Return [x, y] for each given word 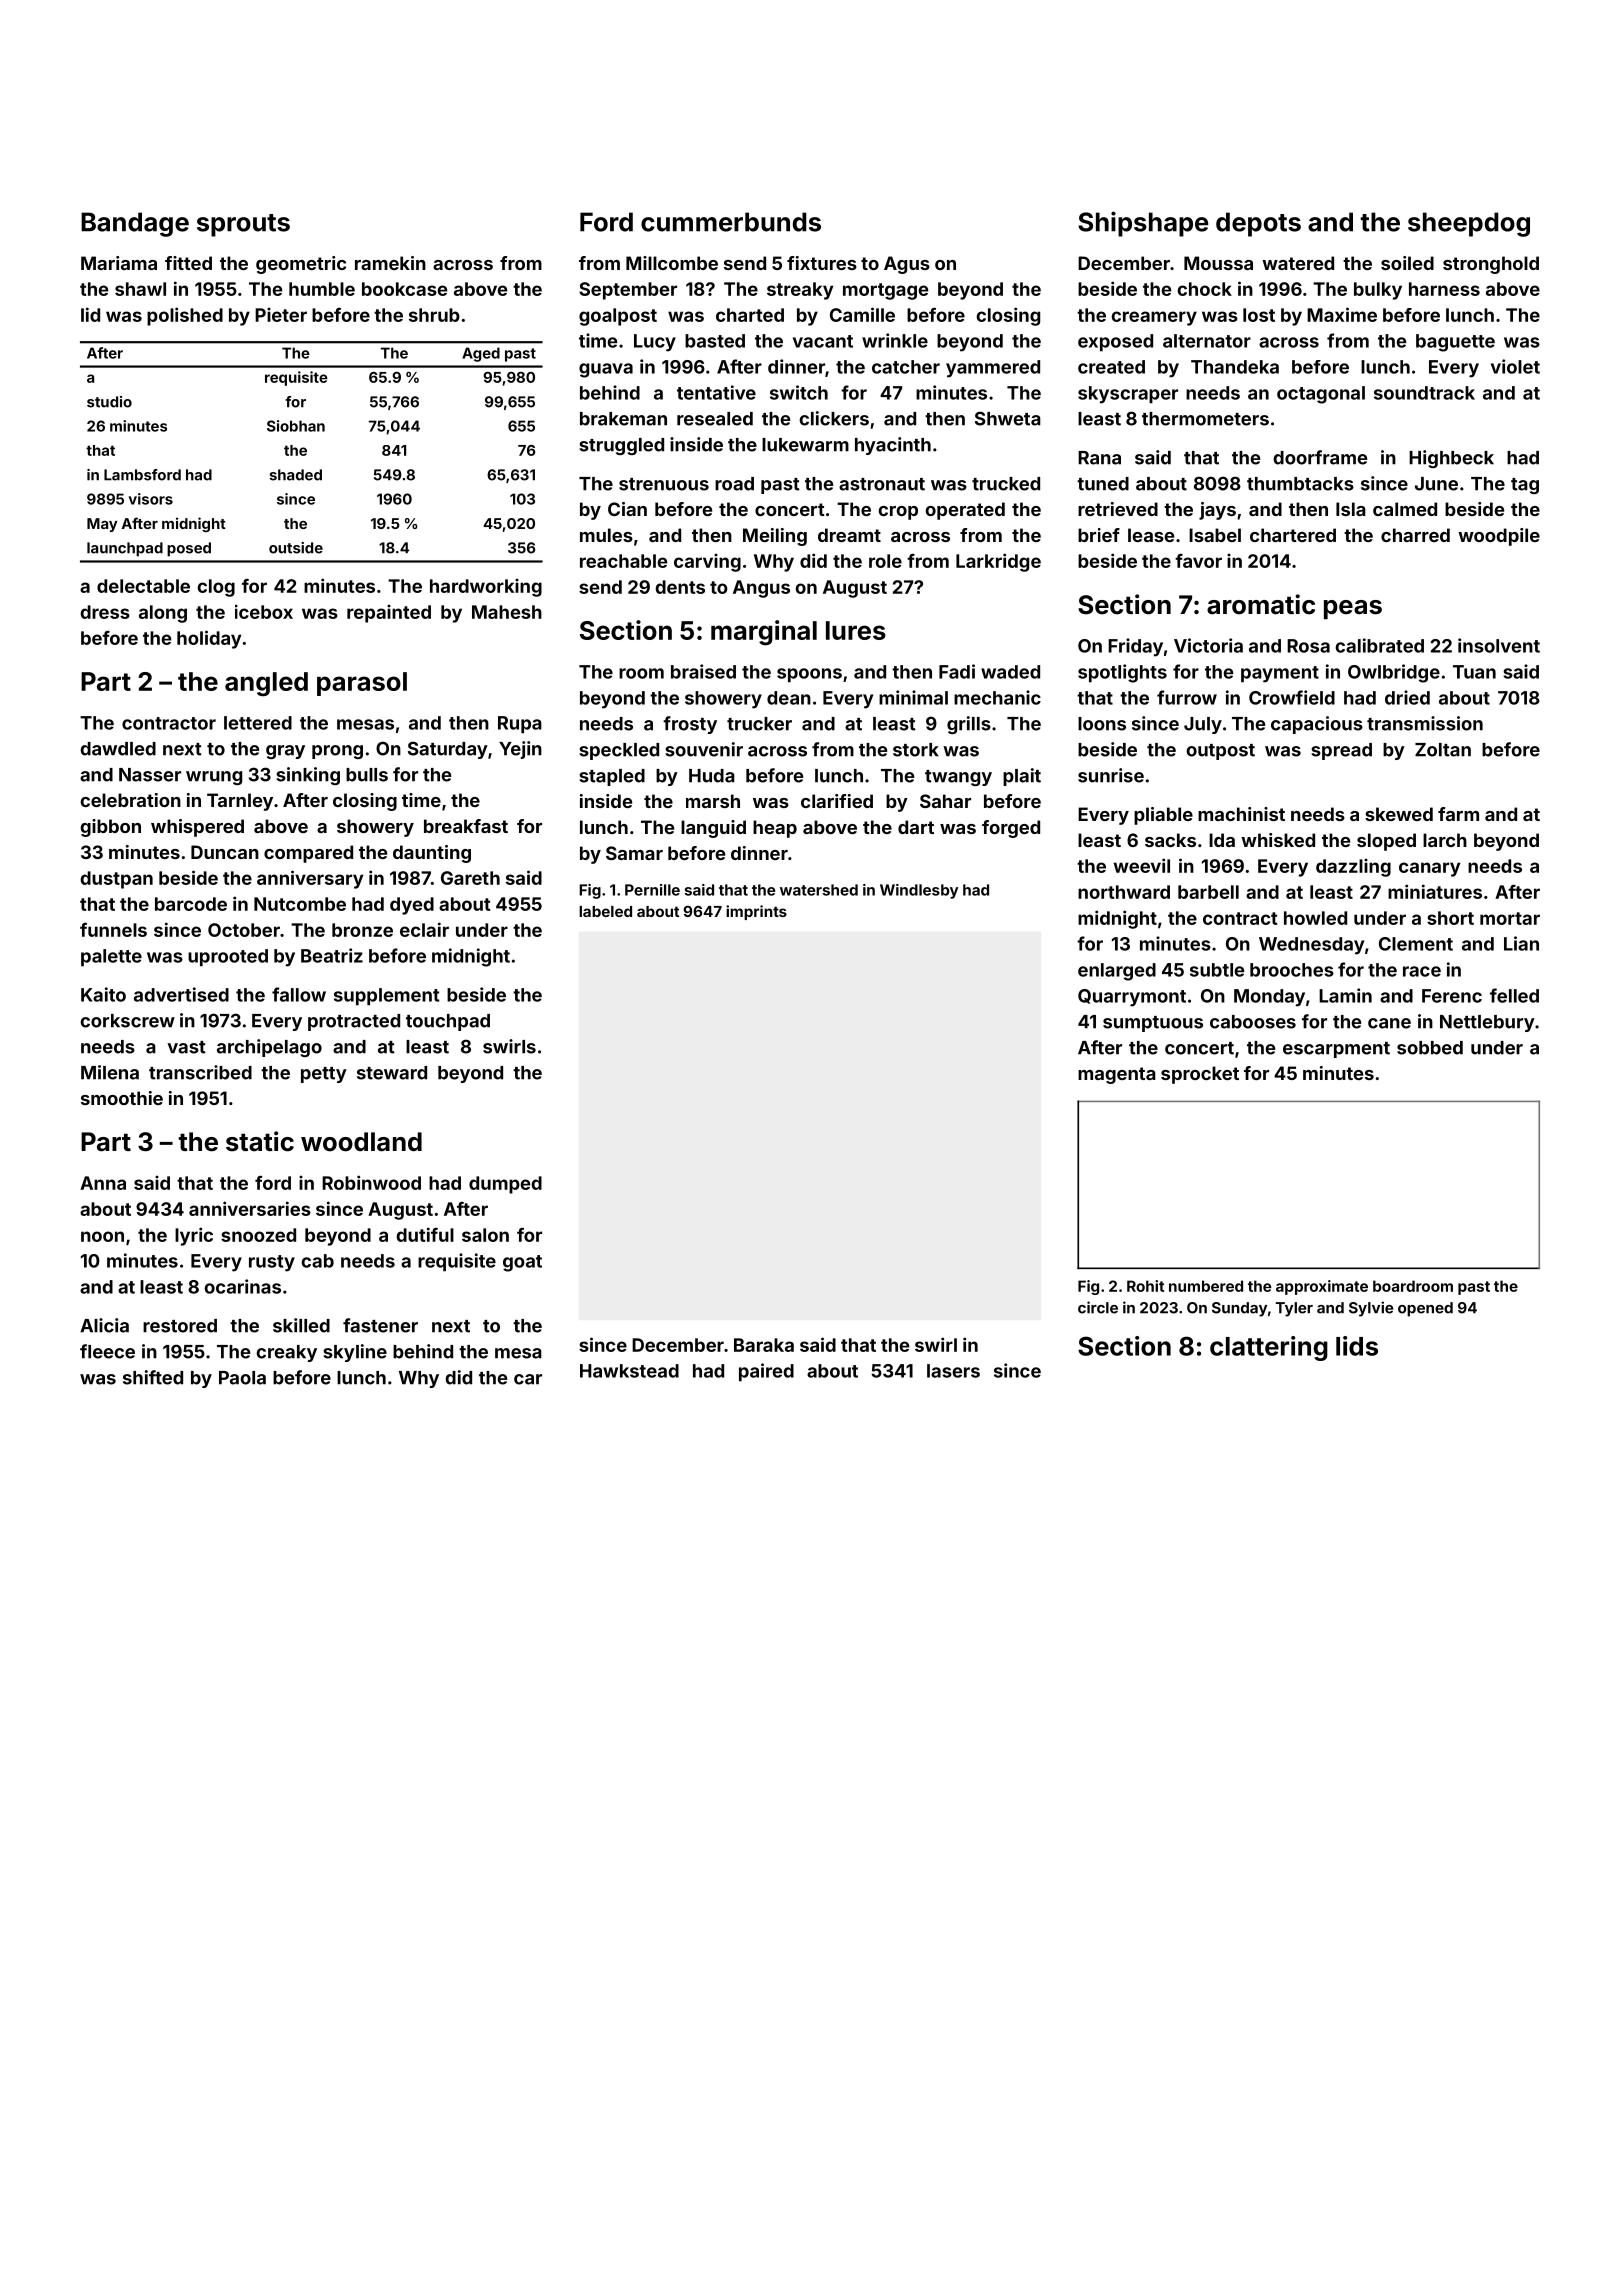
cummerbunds [731, 222]
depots [1258, 224]
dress [105, 612]
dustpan [116, 880]
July [1203, 725]
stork [916, 750]
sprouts [243, 225]
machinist [1241, 814]
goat [522, 1263]
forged [1011, 829]
